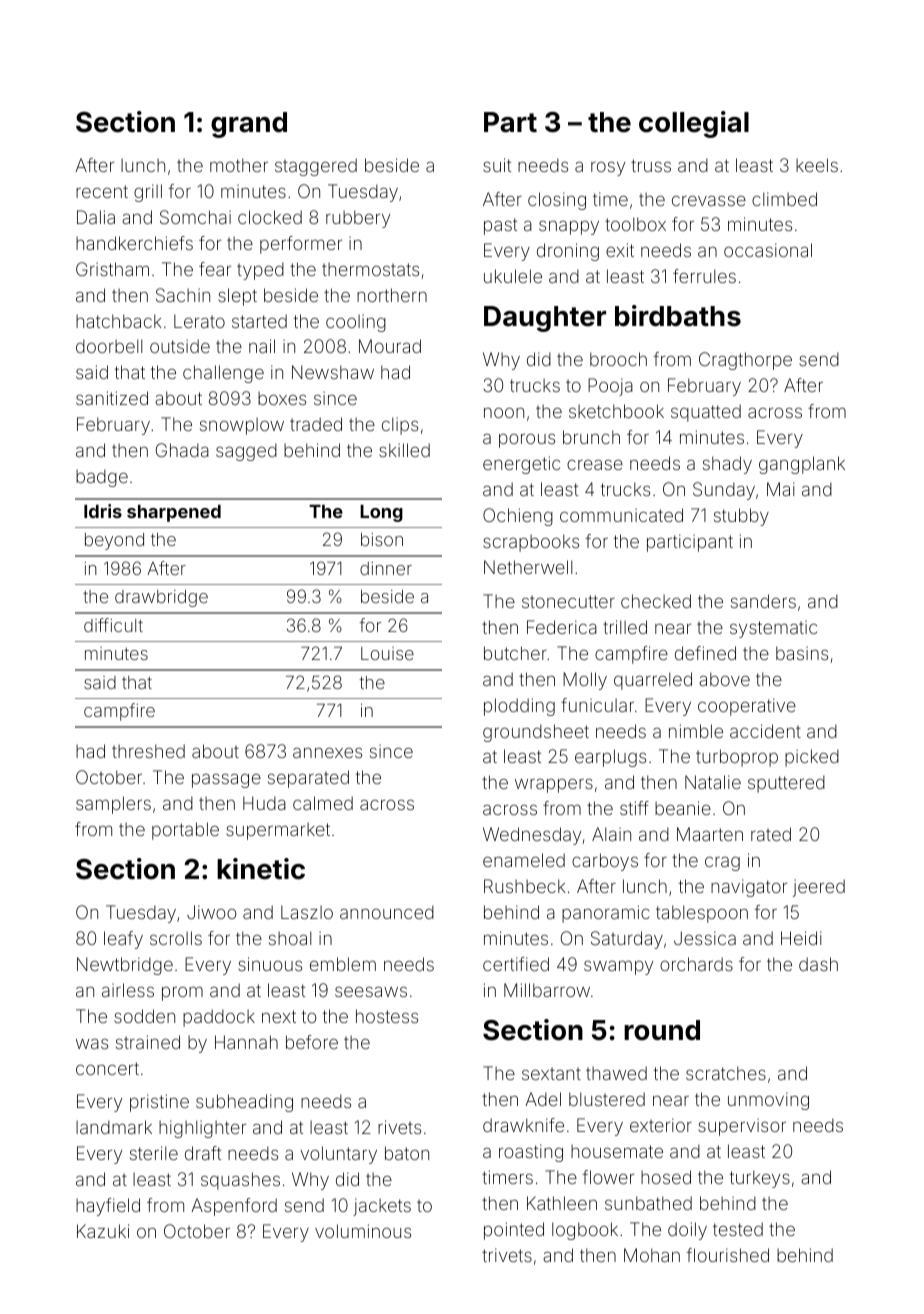  Describe the element at coordinates (706, 413) in the image. I see `squatted` at that location.
